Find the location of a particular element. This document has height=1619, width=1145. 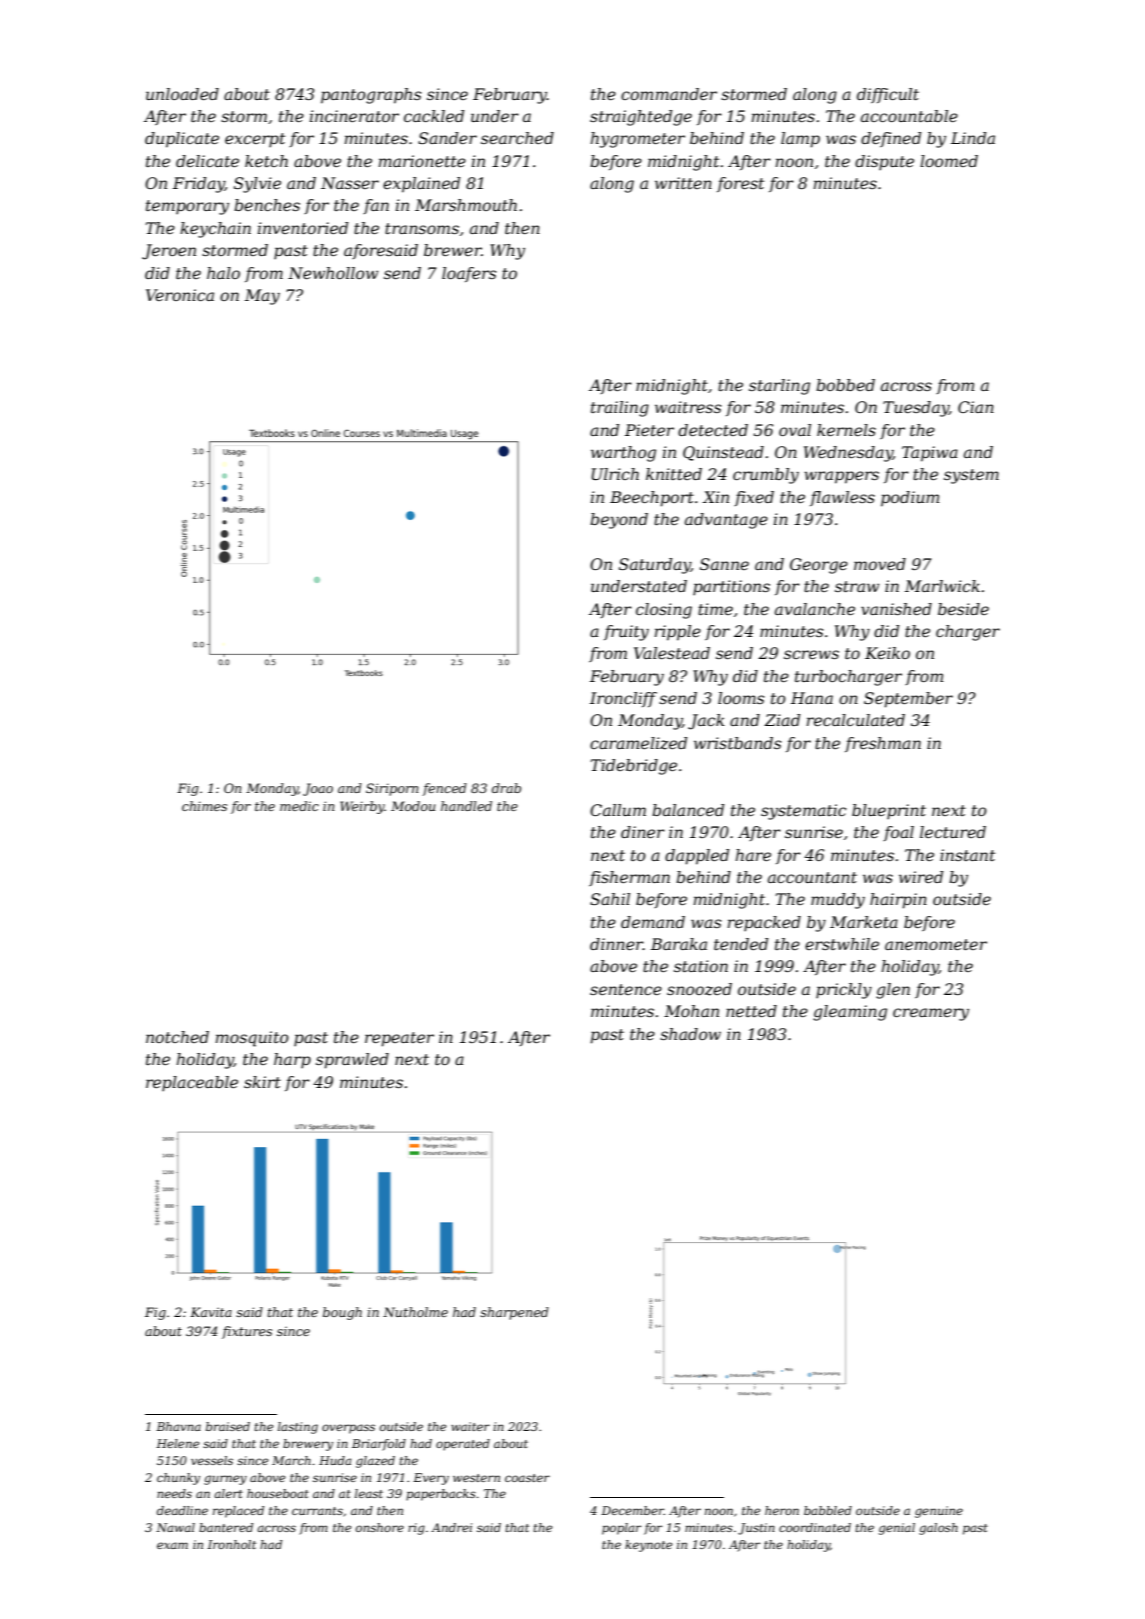

wristbands is located at coordinates (737, 743).
